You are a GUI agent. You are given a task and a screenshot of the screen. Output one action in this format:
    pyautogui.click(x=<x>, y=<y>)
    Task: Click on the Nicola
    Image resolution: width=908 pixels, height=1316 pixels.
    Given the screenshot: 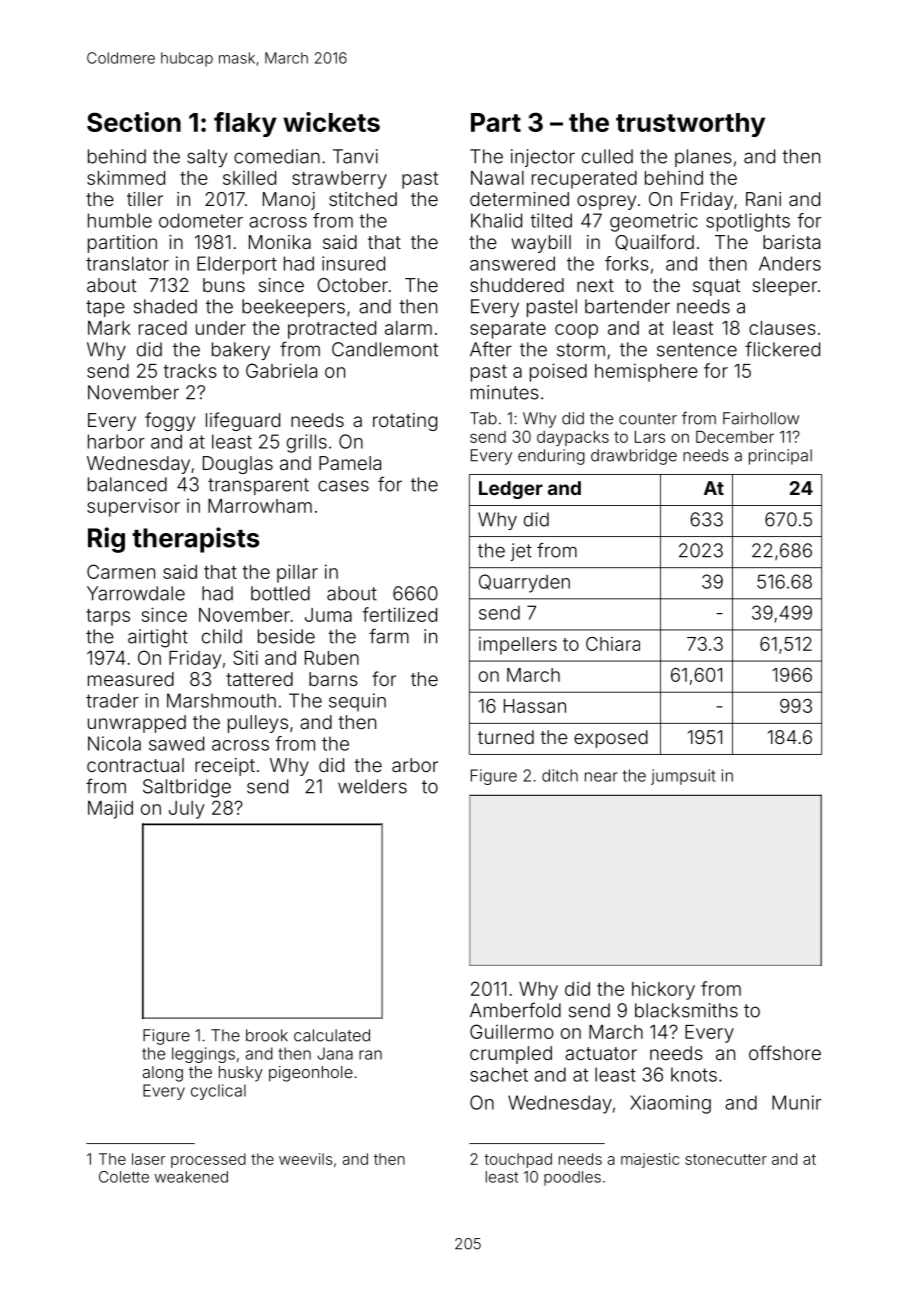 What is the action you would take?
    pyautogui.click(x=114, y=743)
